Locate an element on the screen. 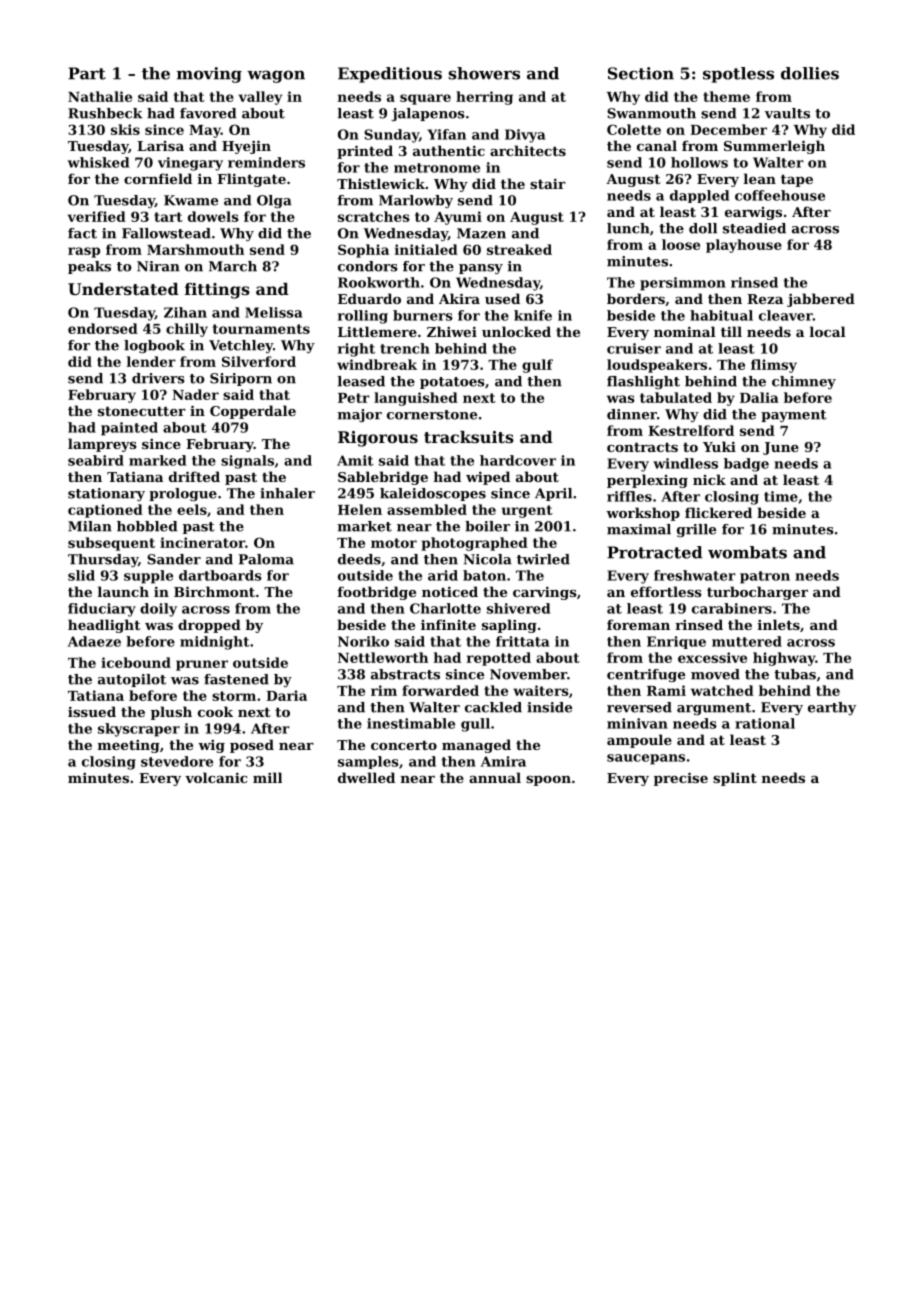  playhouse is located at coordinates (744, 246).
